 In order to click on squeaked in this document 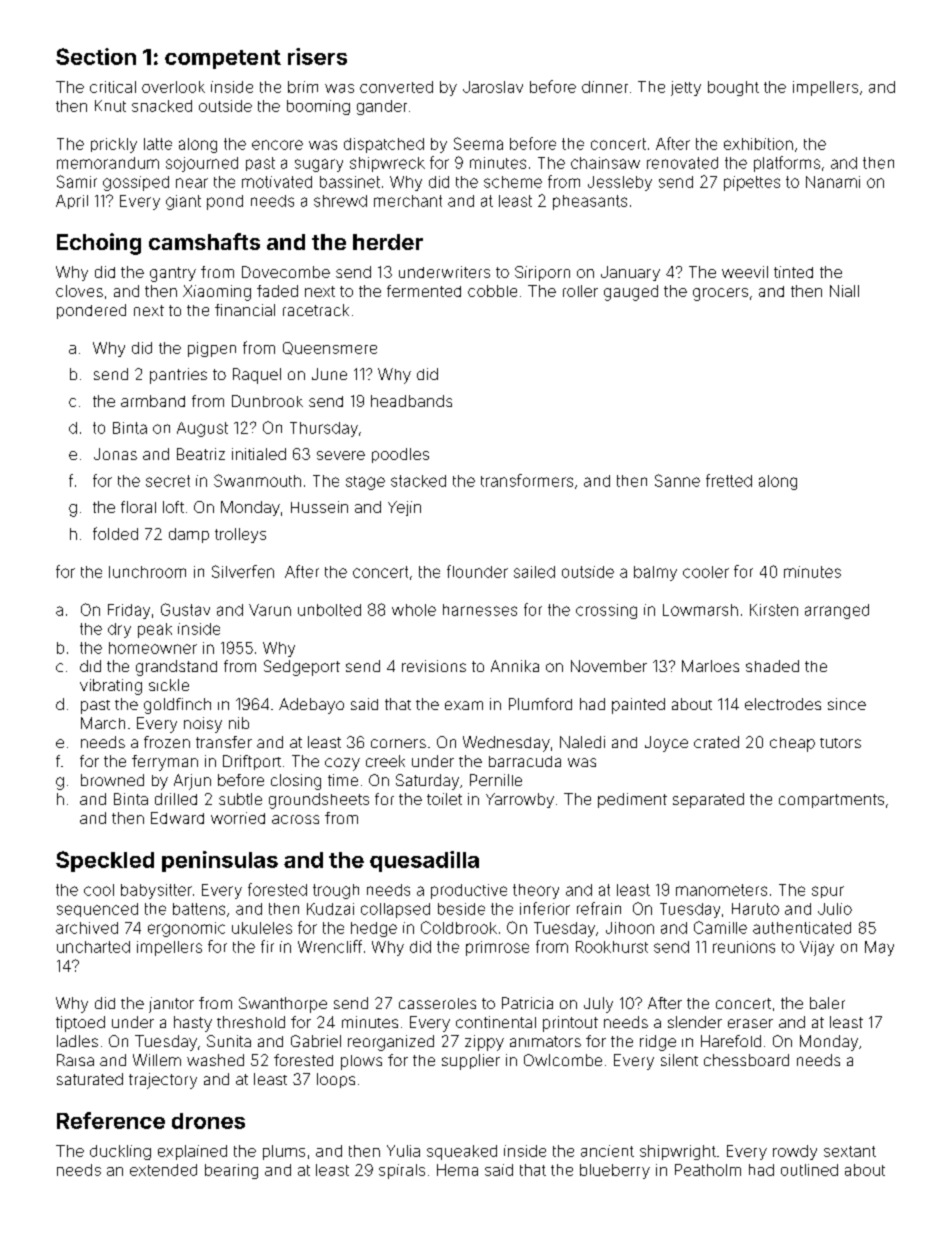, I will do `click(462, 1152)`.
